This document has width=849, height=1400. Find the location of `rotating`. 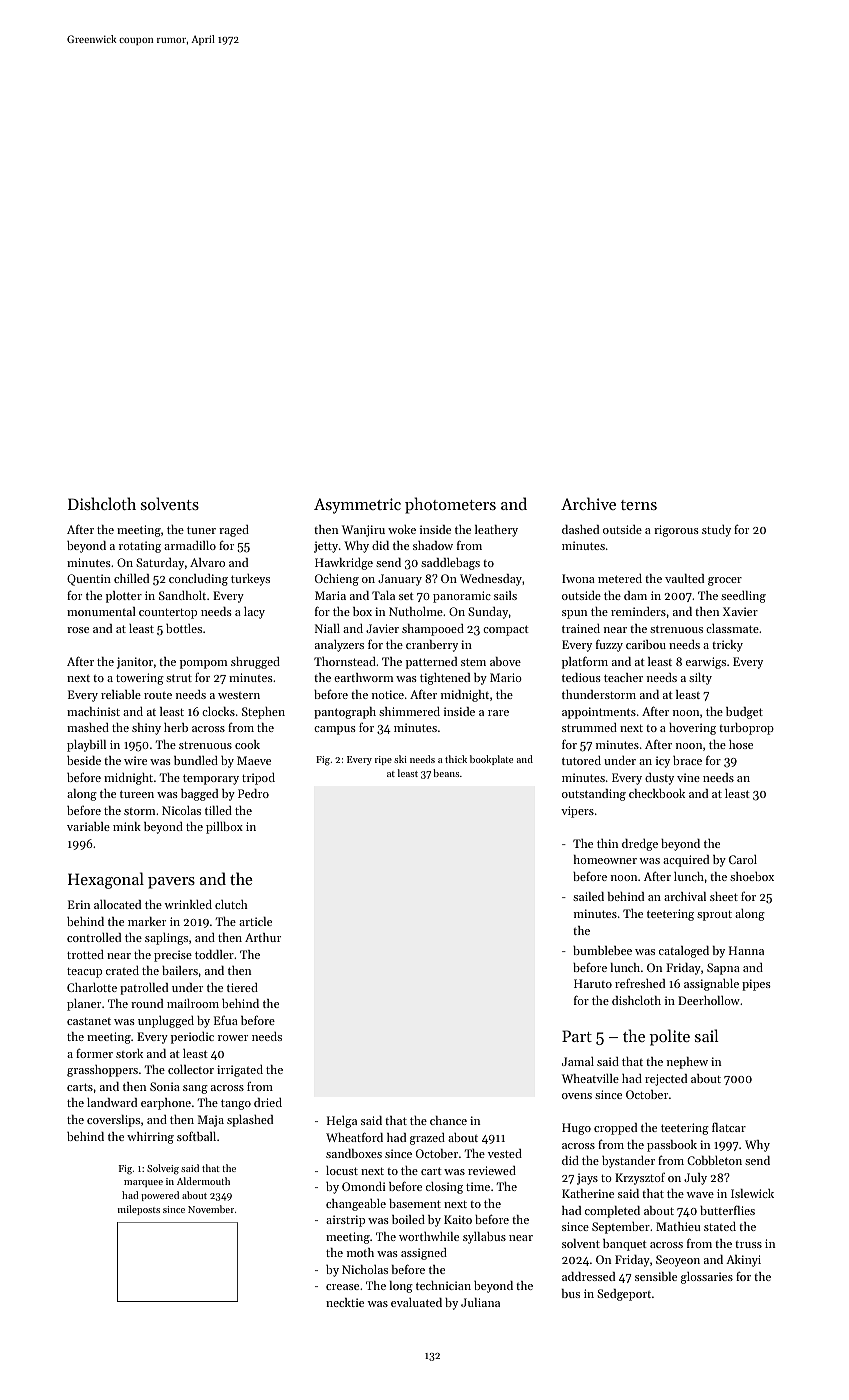

rotating is located at coordinates (140, 547).
